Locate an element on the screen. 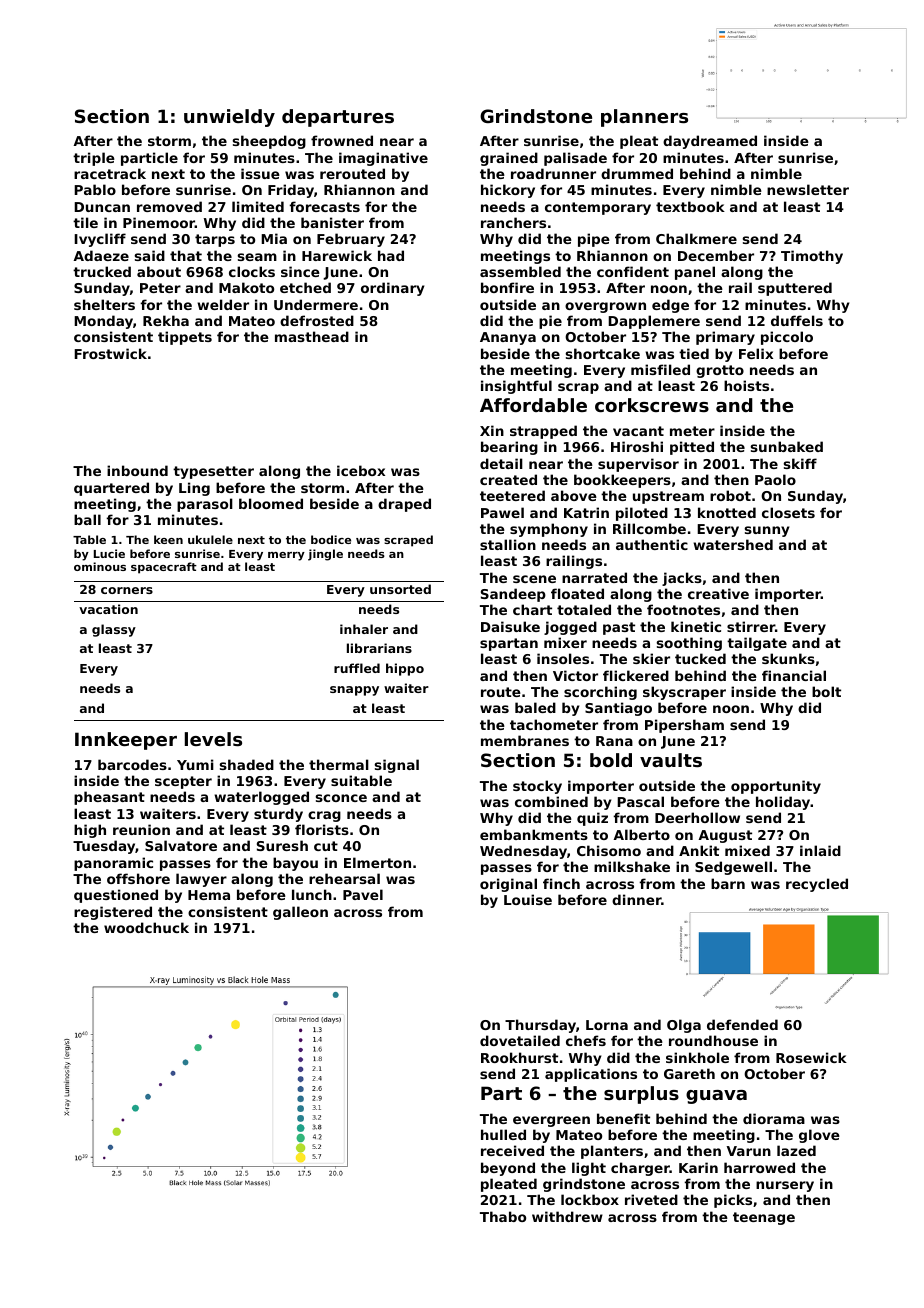  combined is located at coordinates (551, 801).
